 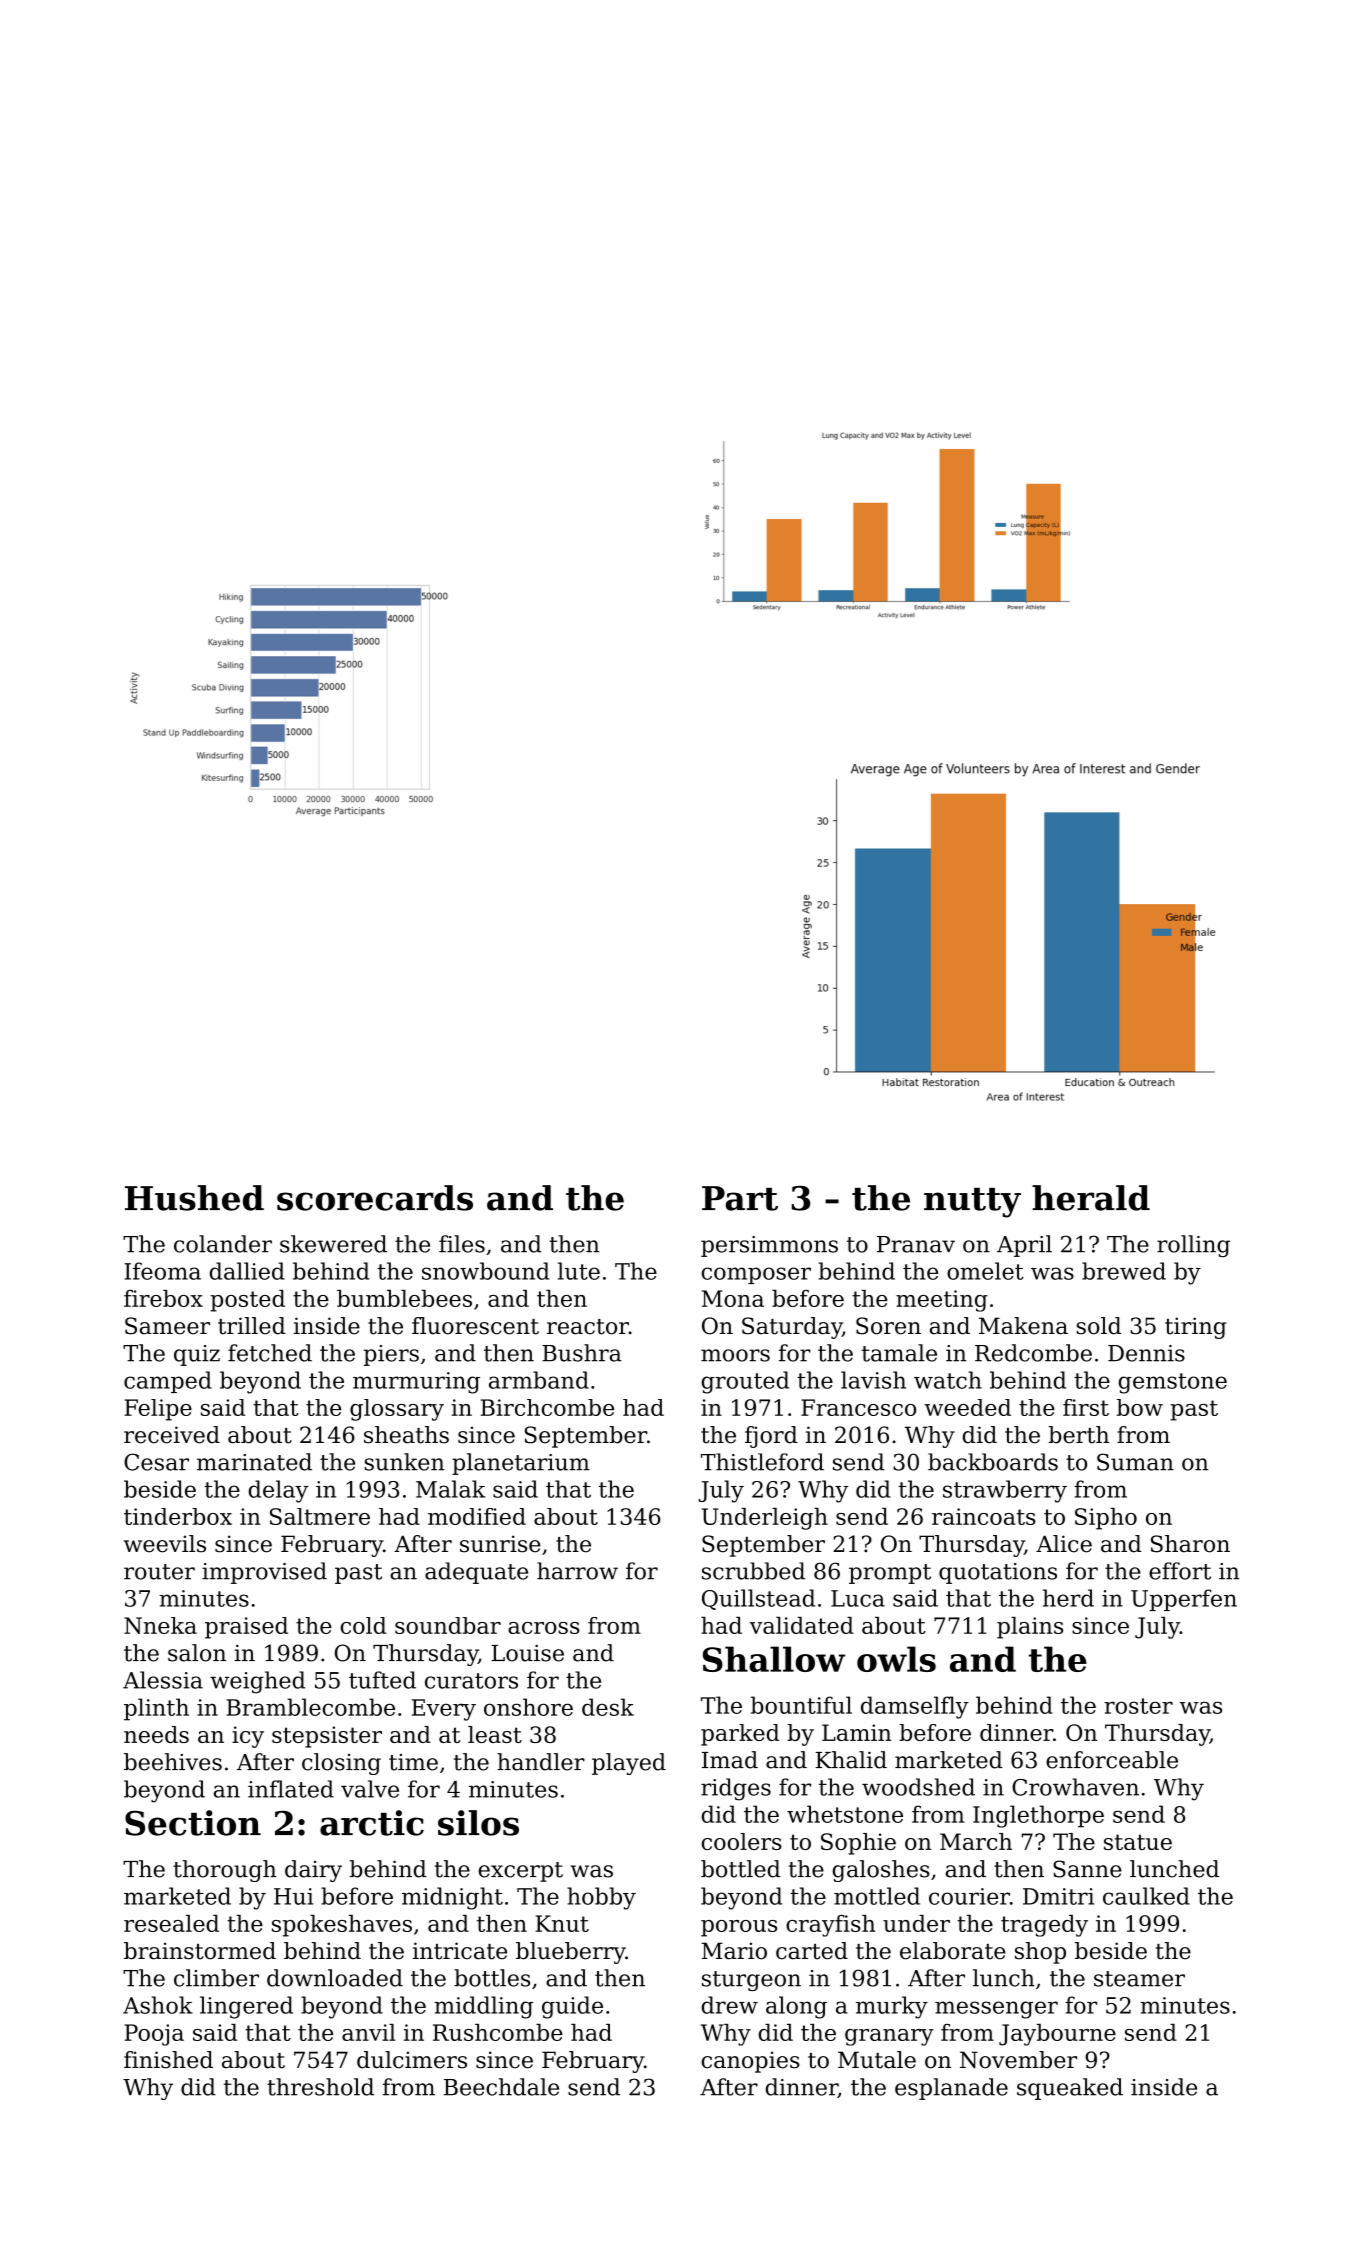 What do you see at coordinates (1023, 1326) in the screenshot?
I see `Makena` at bounding box center [1023, 1326].
